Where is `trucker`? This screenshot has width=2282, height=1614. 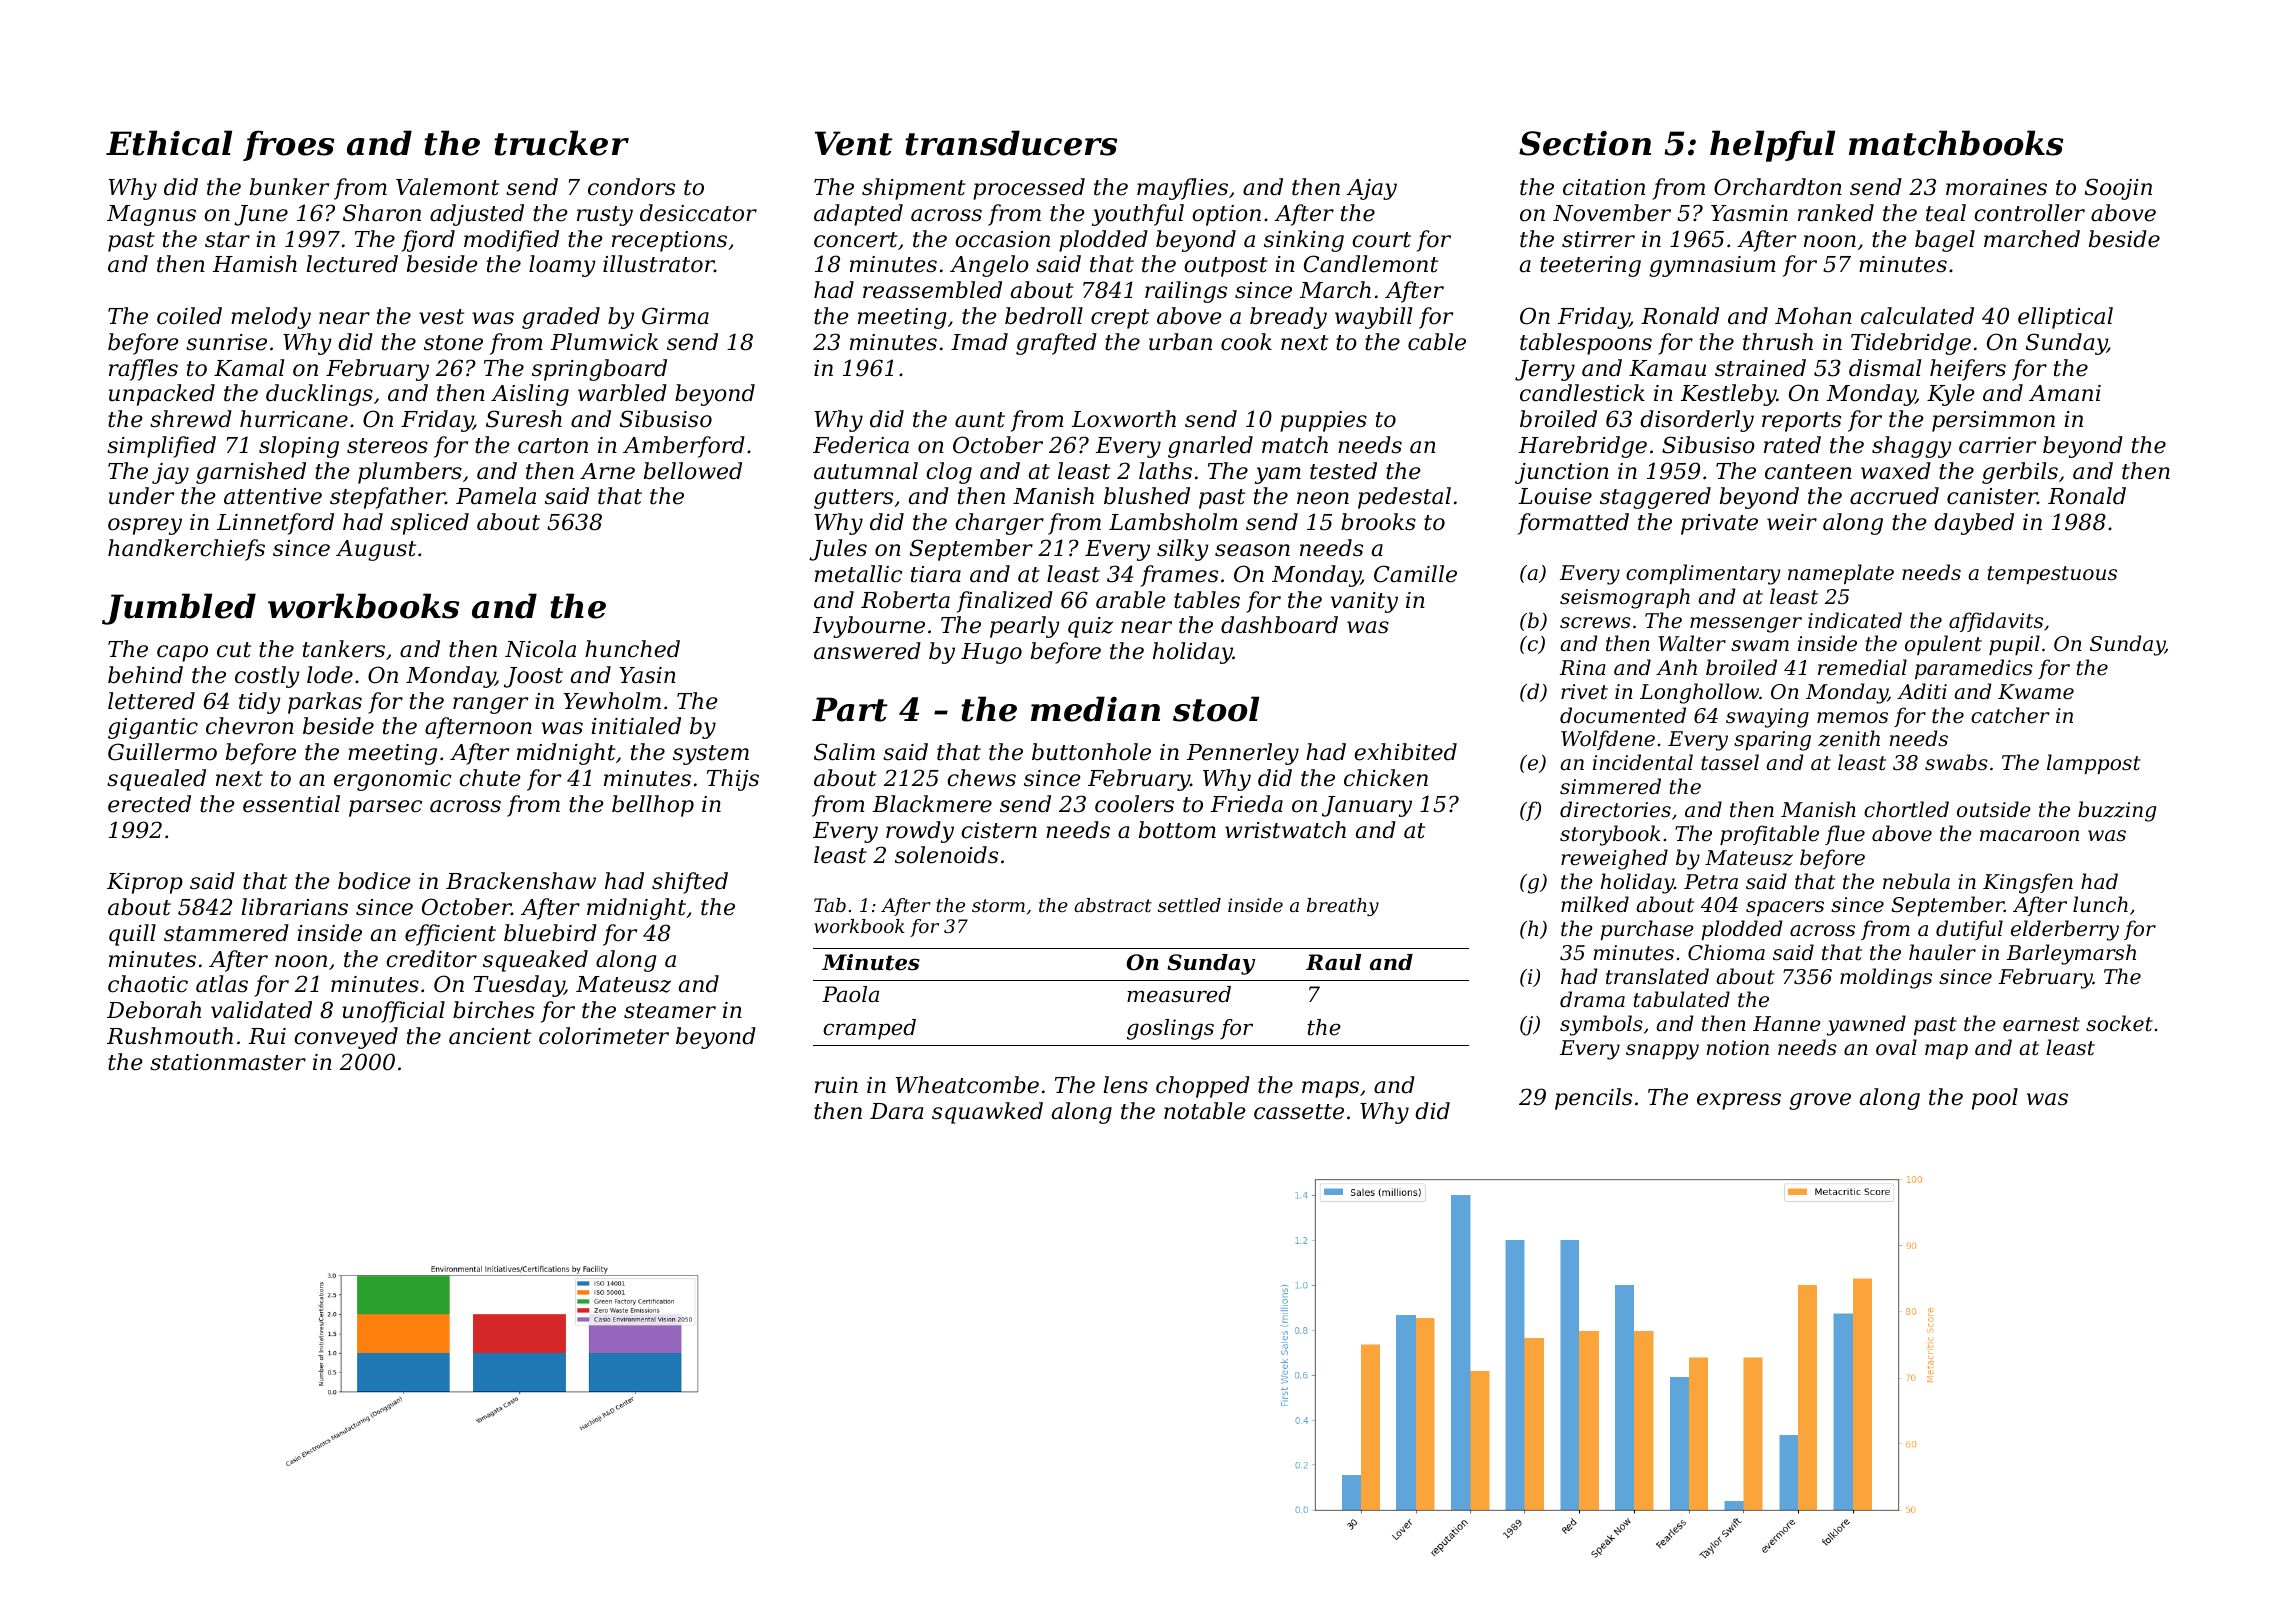
trucker is located at coordinates (561, 143).
